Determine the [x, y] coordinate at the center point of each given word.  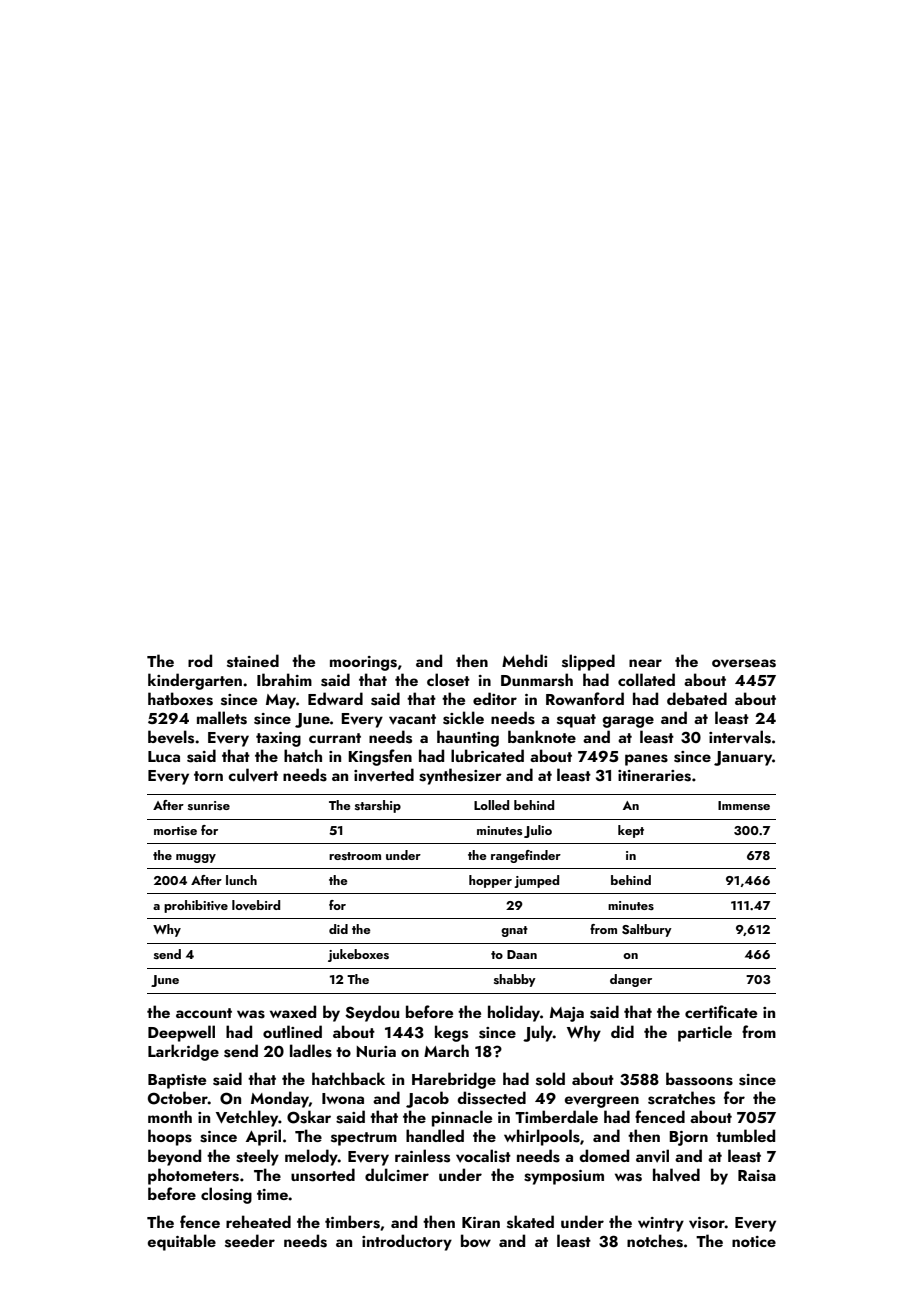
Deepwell [181, 1033]
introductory [407, 1242]
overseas [744, 663]
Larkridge [183, 1052]
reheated [258, 1221]
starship [378, 806]
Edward [335, 698]
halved [676, 1175]
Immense [744, 805]
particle [705, 1033]
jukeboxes [358, 955]
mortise [175, 830]
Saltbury [647, 930]
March [446, 1050]
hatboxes [180, 699]
